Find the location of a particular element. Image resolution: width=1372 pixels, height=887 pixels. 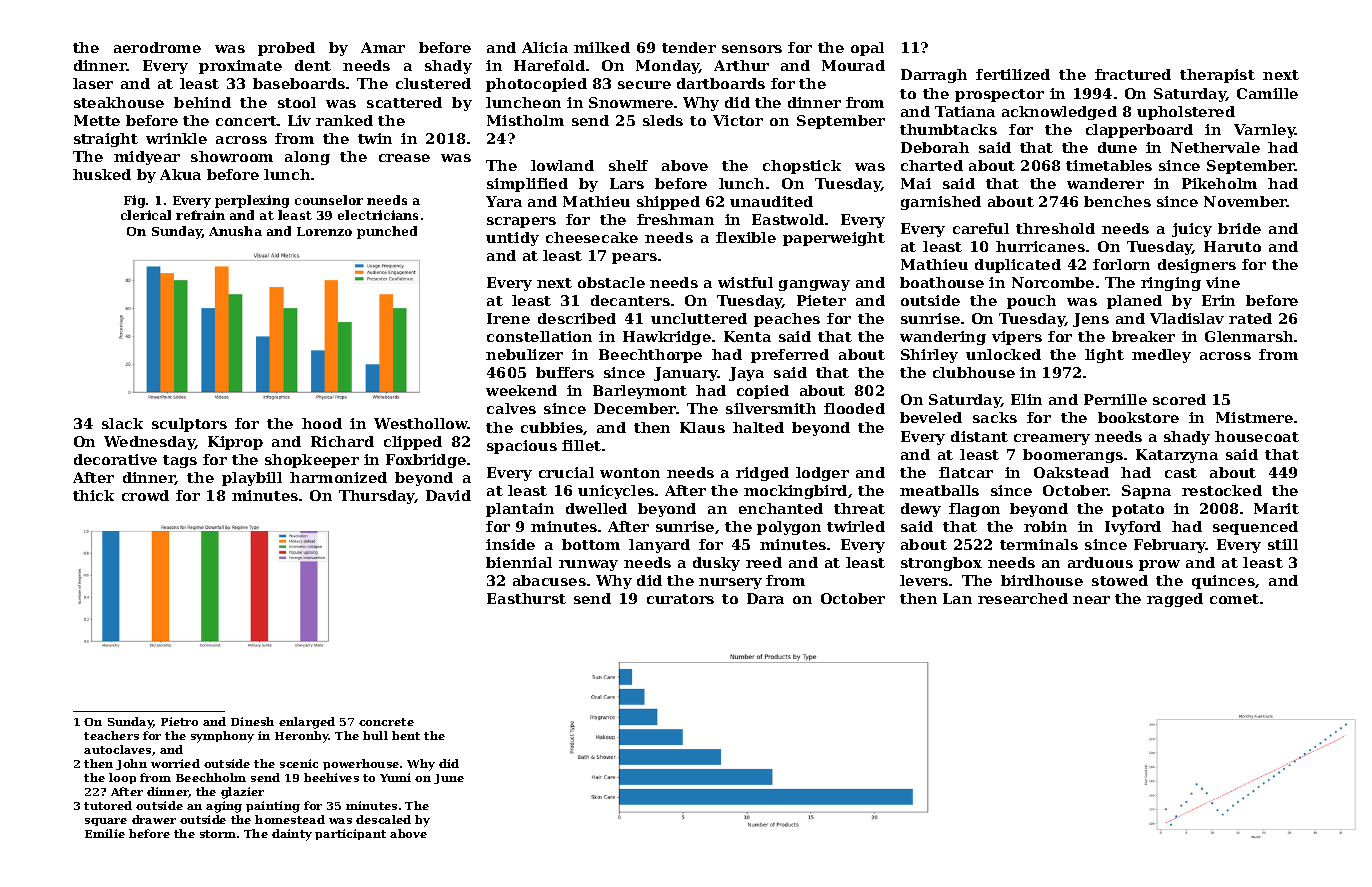

Marit is located at coordinates (1276, 508).
